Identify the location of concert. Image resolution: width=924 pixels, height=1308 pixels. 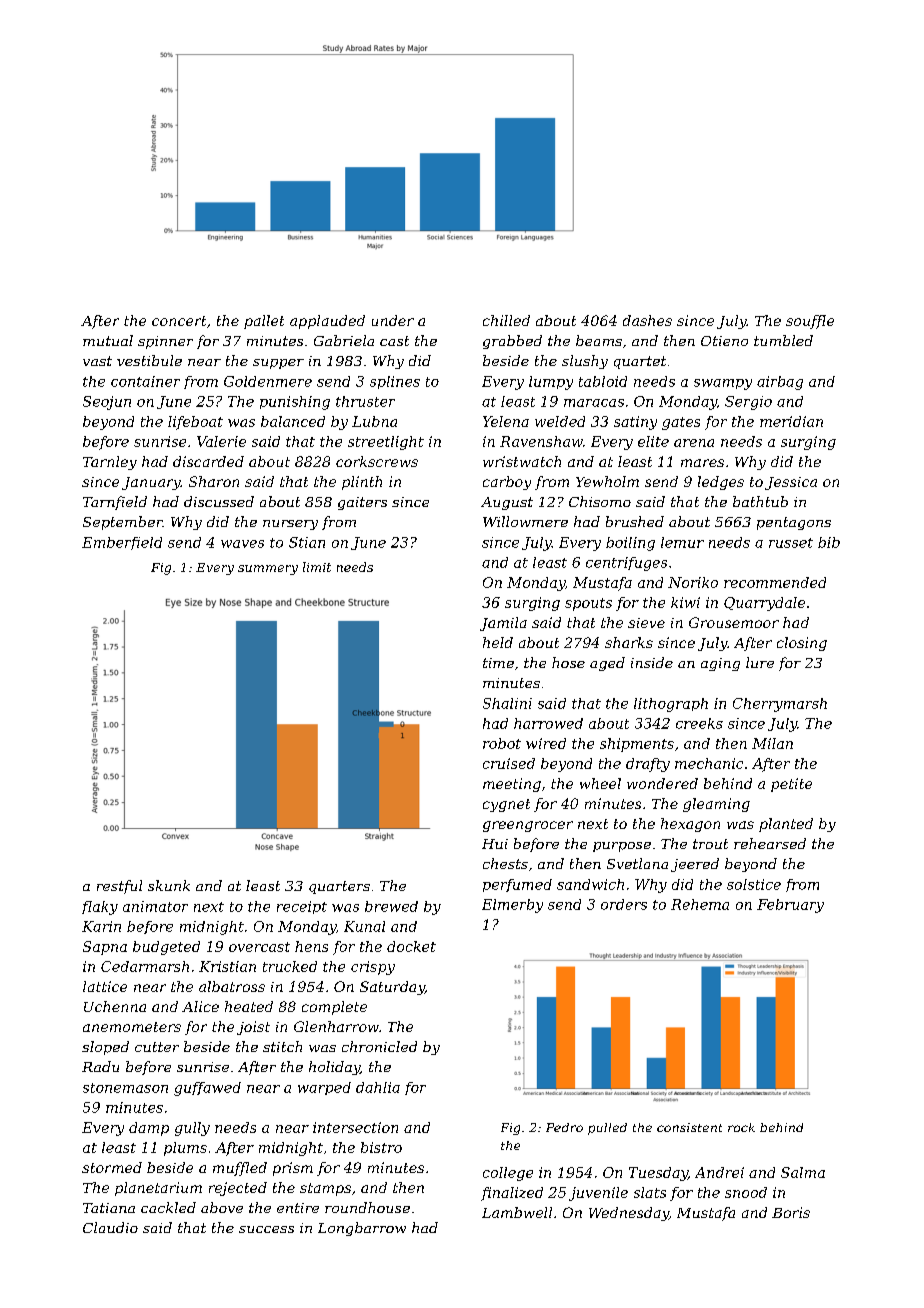
(179, 321).
